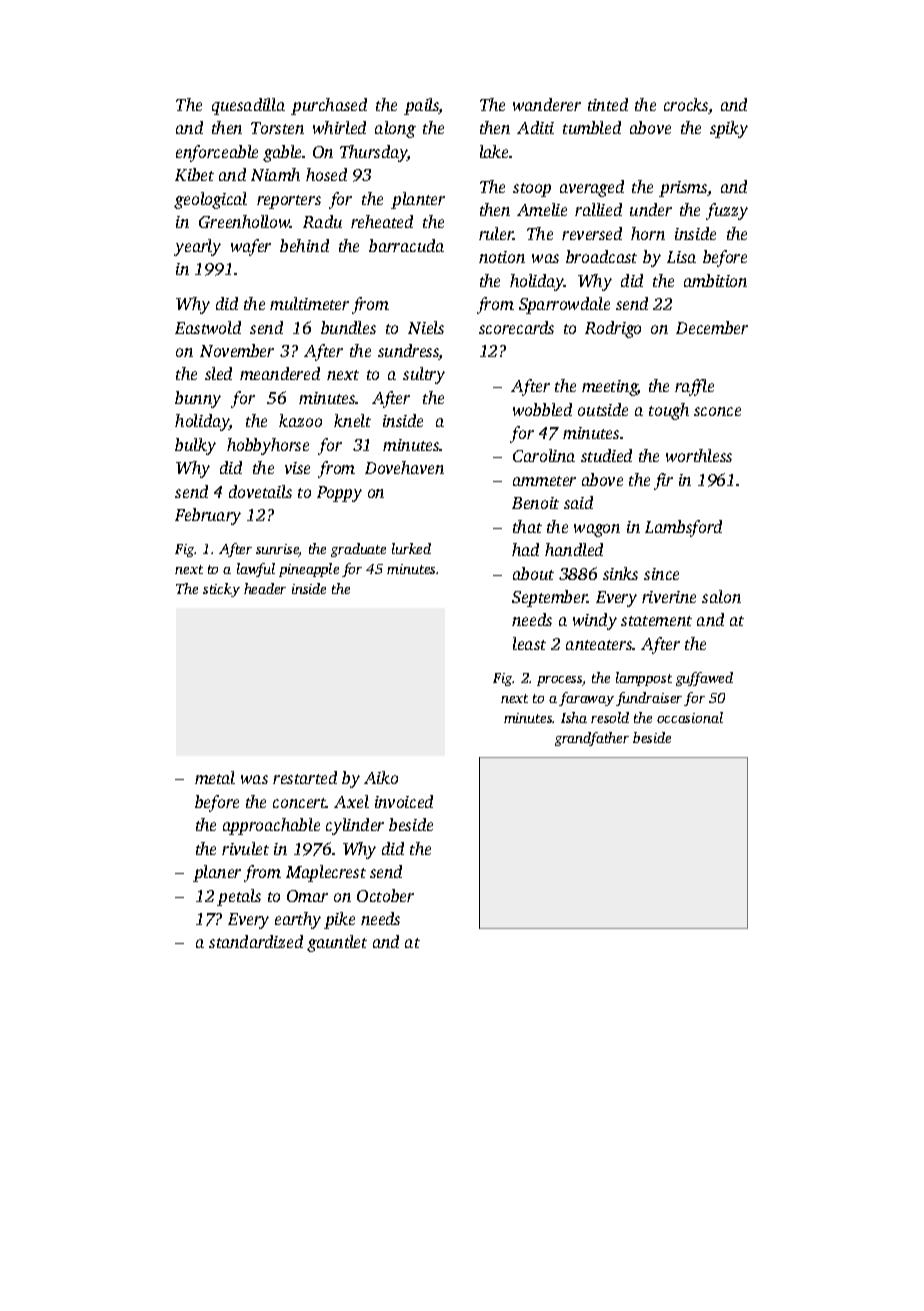  Describe the element at coordinates (547, 104) in the screenshot. I see `wanderer` at that location.
